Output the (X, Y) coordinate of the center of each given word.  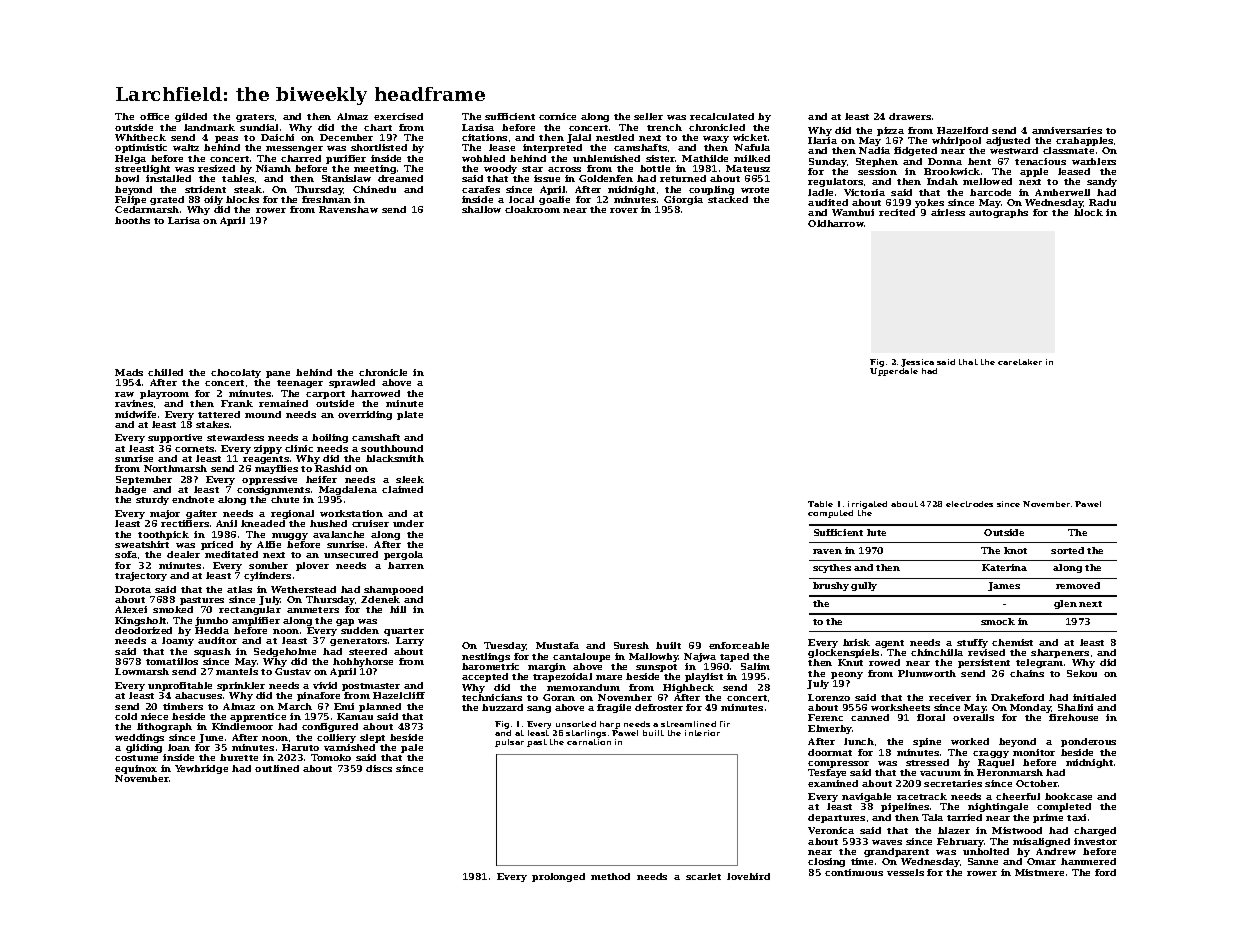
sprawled (352, 383)
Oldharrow (836, 223)
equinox (136, 769)
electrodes (969, 504)
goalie (554, 200)
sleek (410, 479)
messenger (294, 149)
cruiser (370, 523)
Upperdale (894, 372)
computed (830, 514)
